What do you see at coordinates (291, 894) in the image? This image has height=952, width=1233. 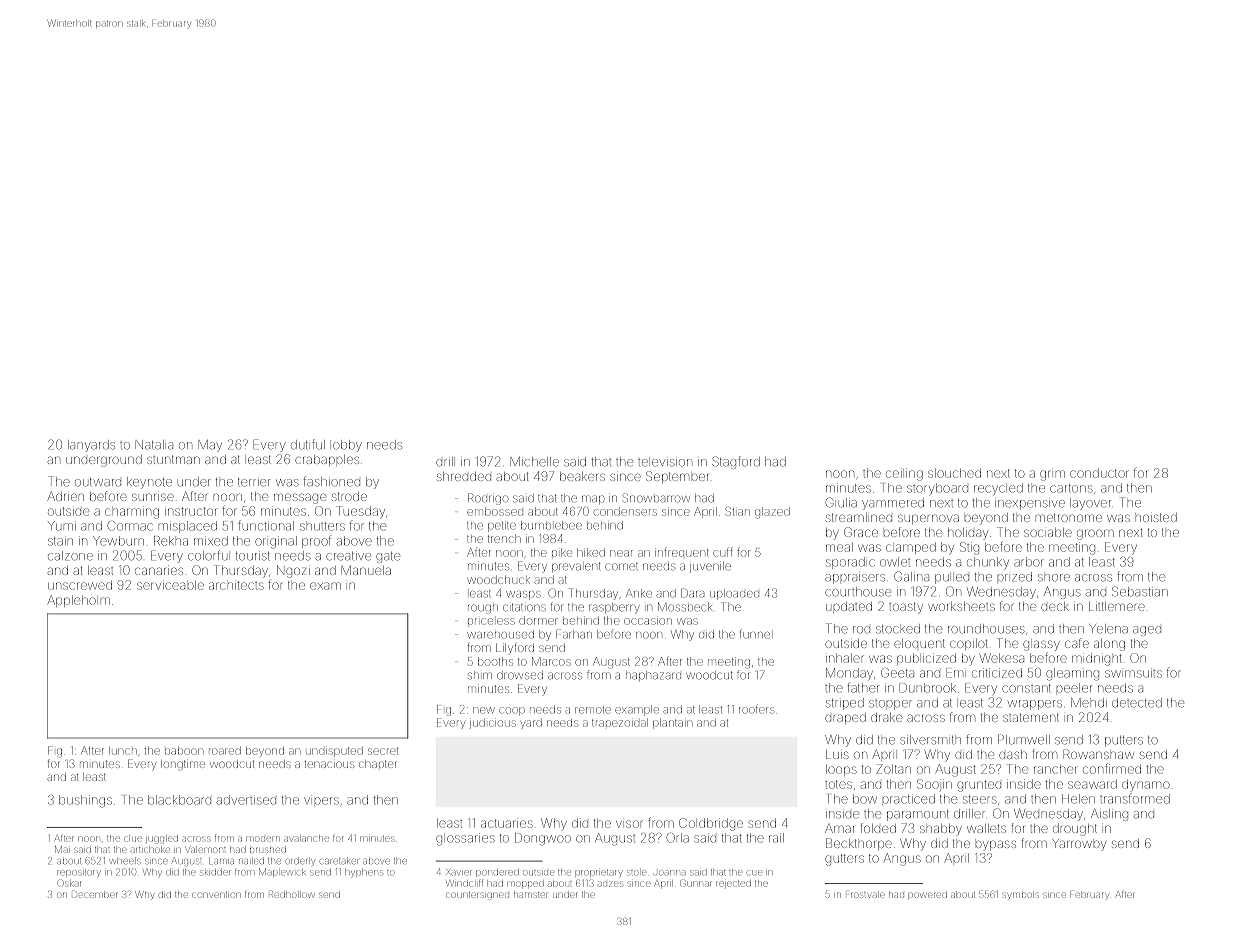 I see `Redhollow` at bounding box center [291, 894].
